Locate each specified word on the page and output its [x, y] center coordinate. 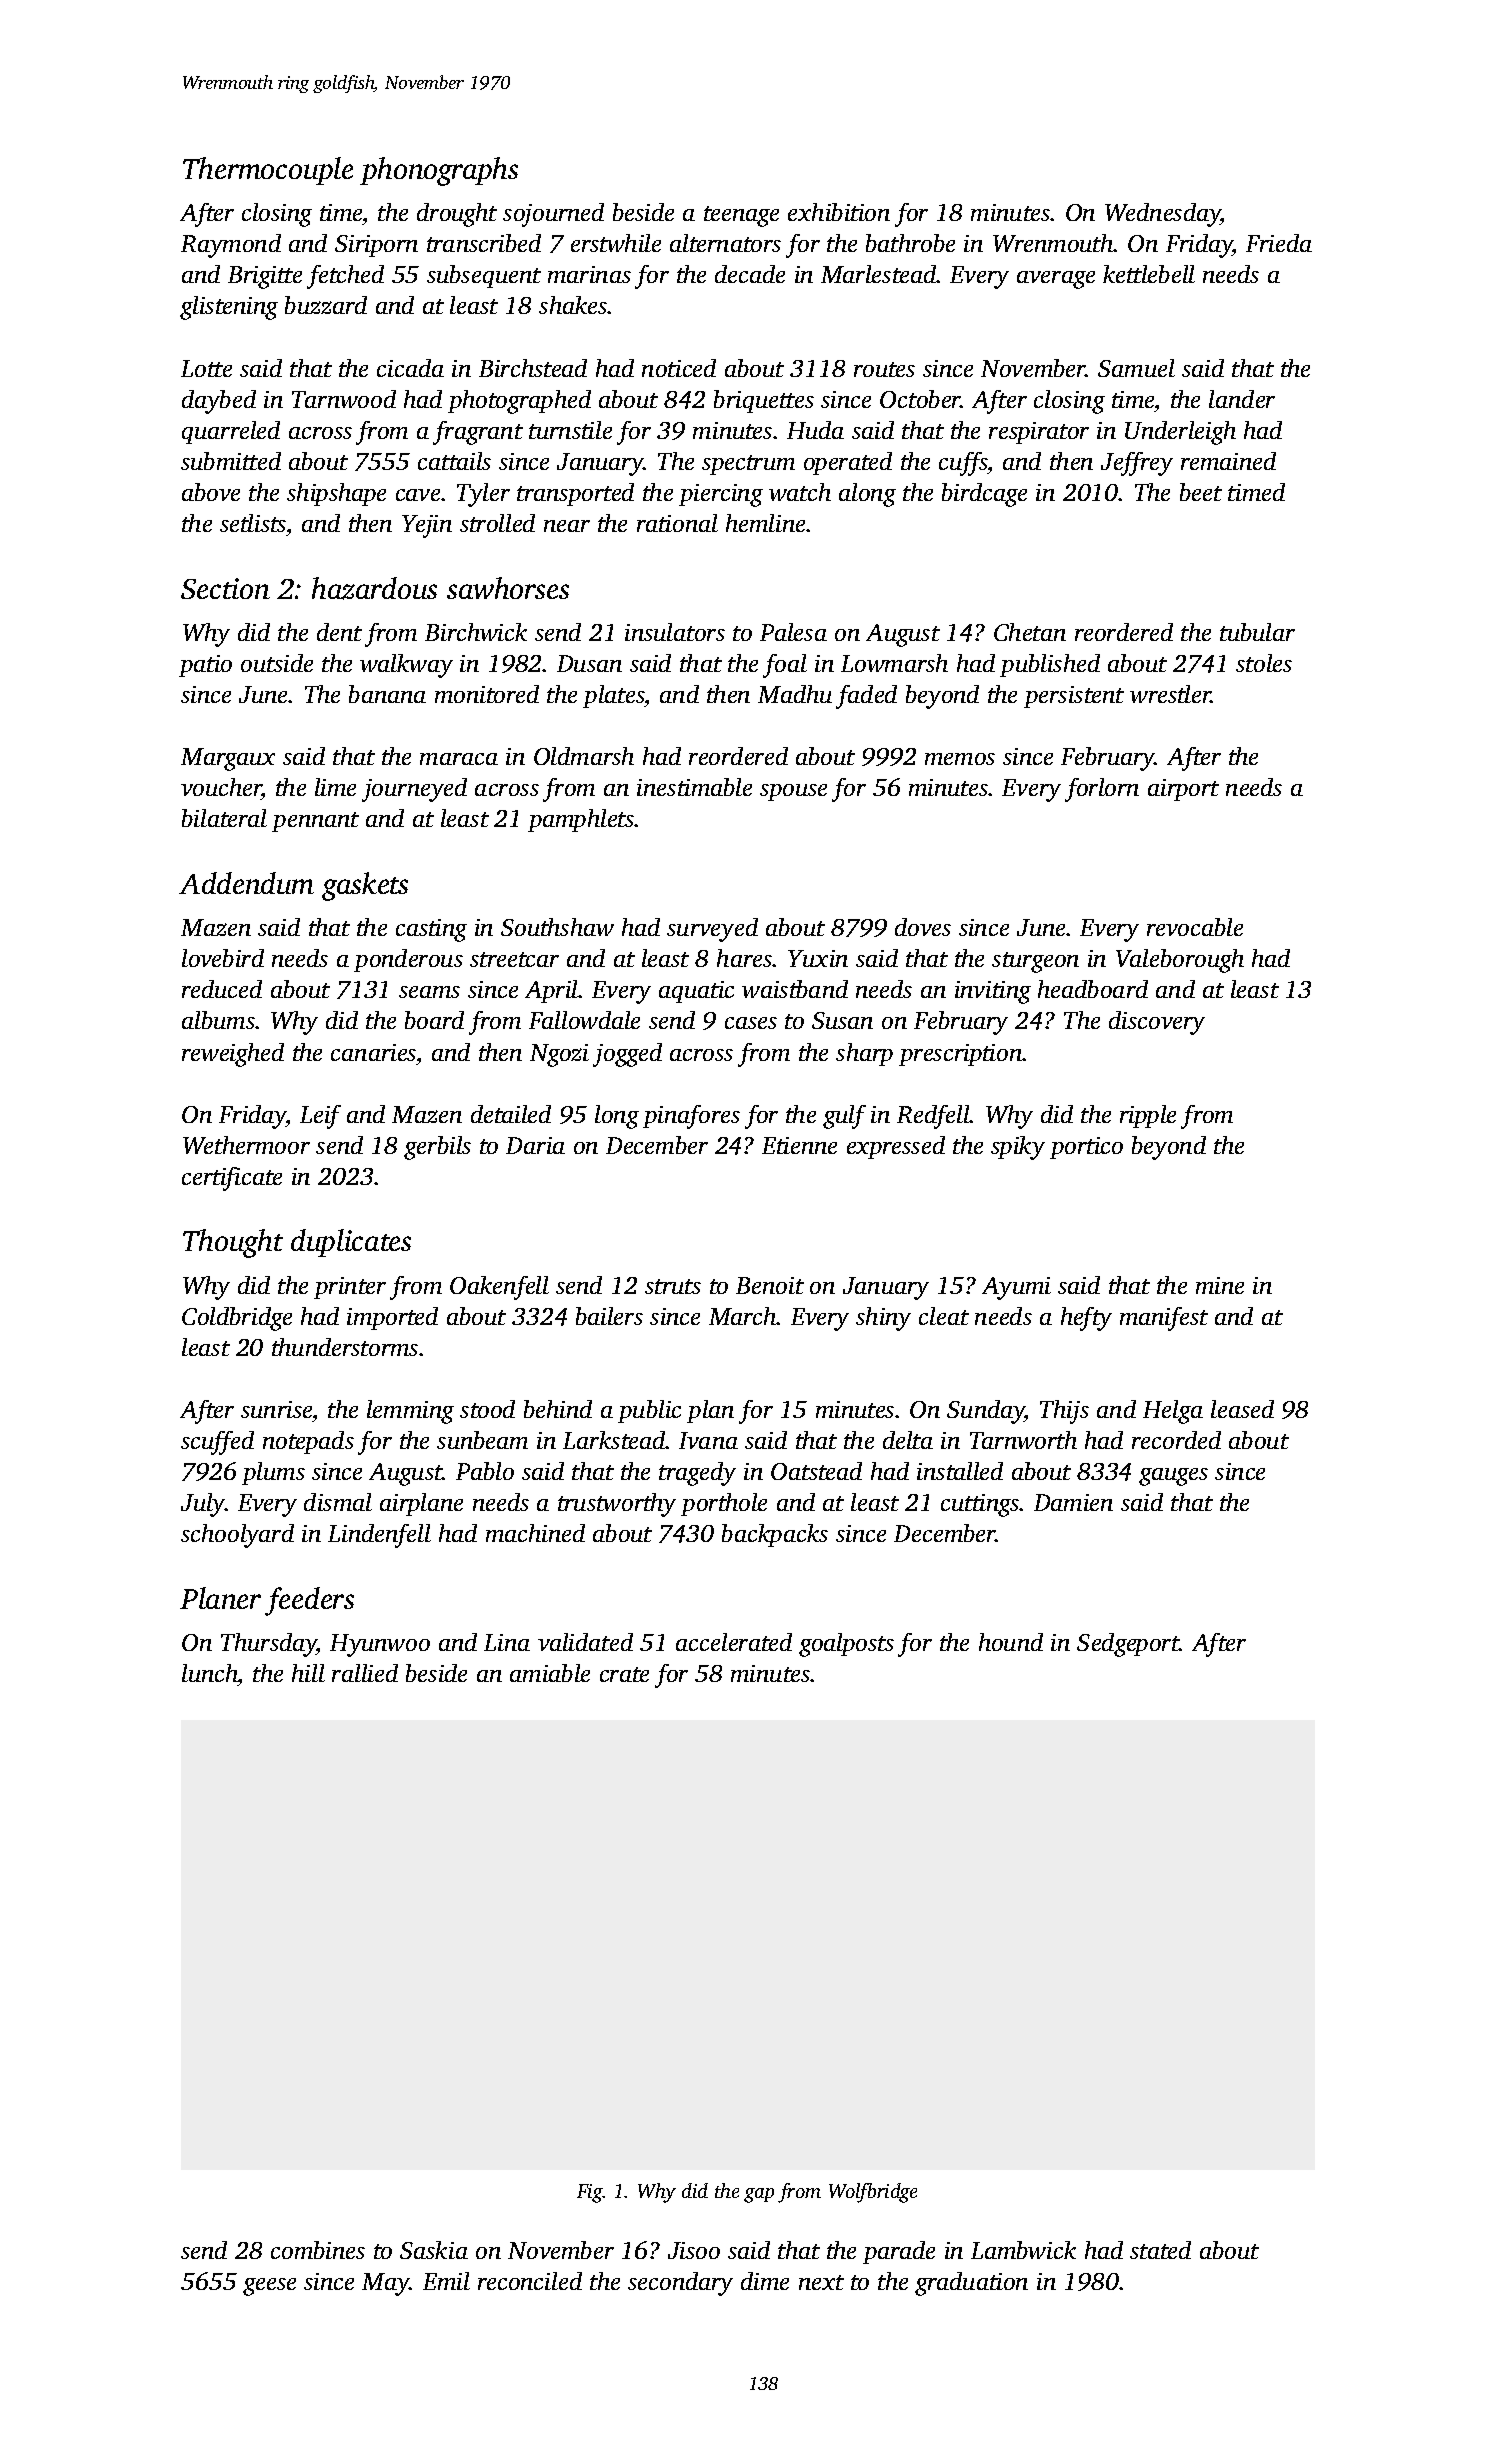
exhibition [839, 212]
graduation [971, 2284]
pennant [315, 822]
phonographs [439, 171]
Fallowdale [584, 1020]
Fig [590, 2193]
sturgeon [1035, 962]
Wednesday [1163, 215]
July [203, 1505]
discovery [1157, 1023]
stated [1160, 2250]
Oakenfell [499, 1288]
